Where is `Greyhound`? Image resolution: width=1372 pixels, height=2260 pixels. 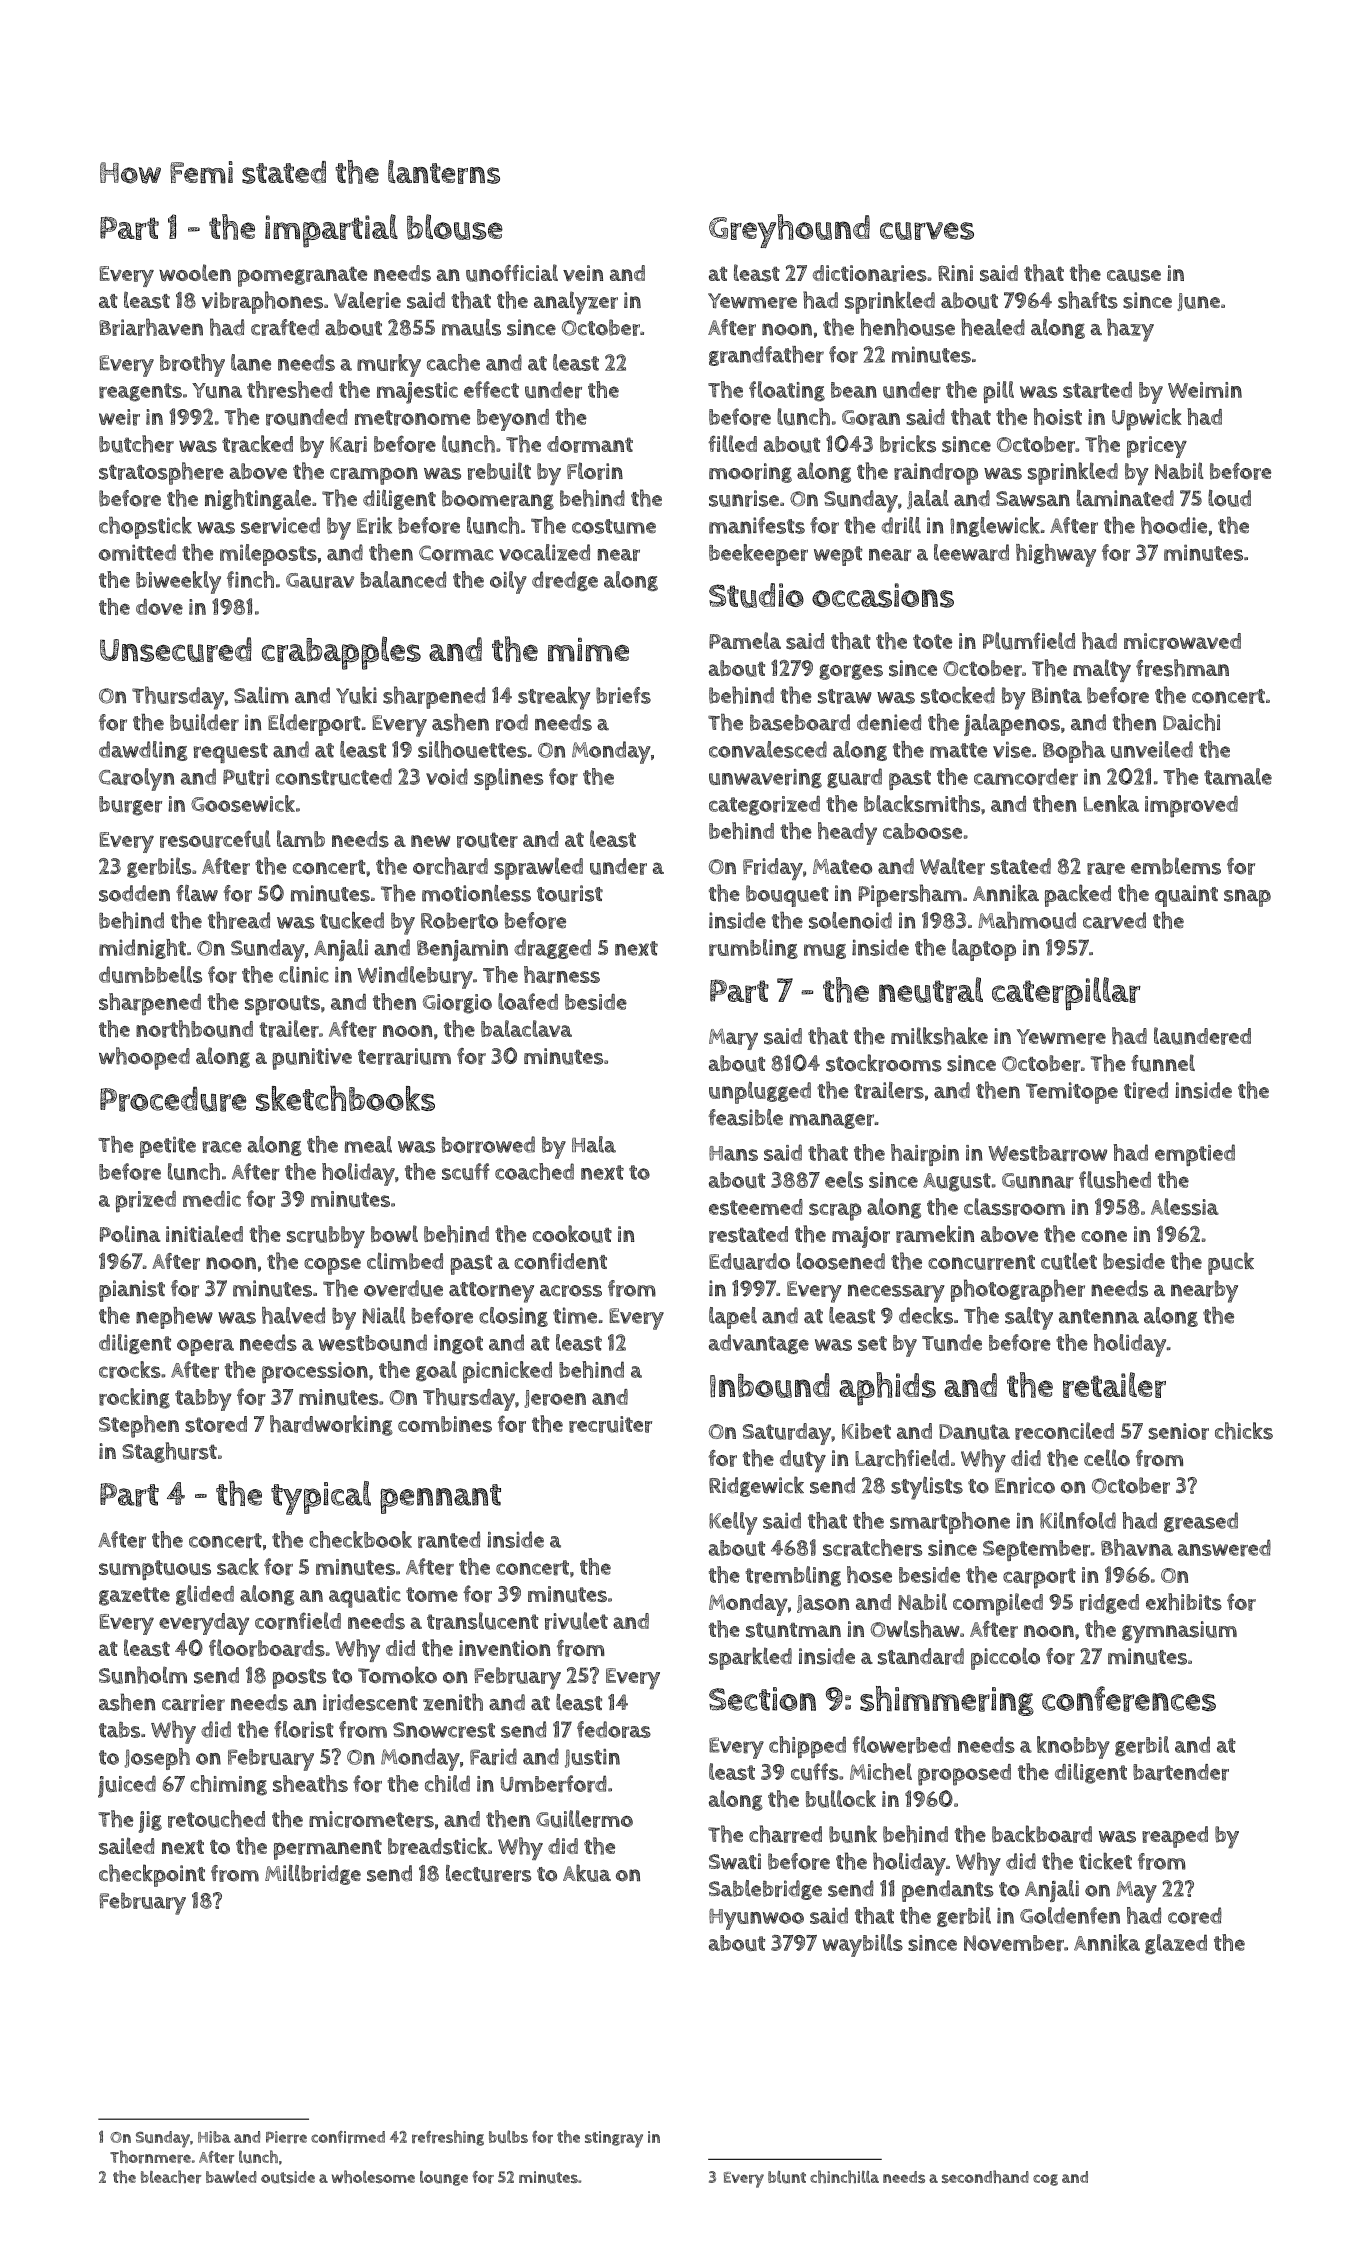 Greyhound is located at coordinates (789, 231).
